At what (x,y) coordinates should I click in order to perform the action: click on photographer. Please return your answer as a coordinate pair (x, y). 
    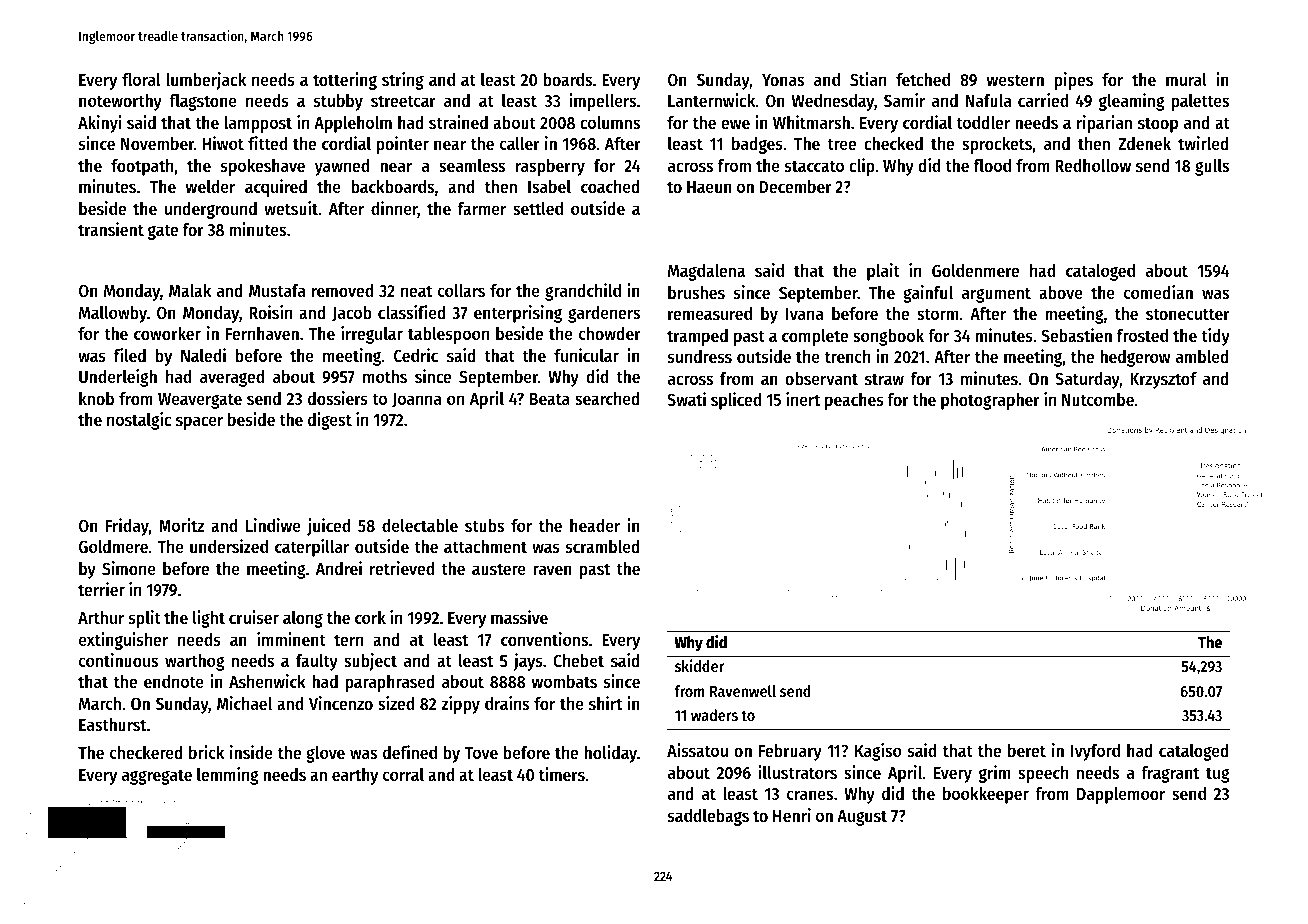
    Looking at the image, I should click on (990, 401).
